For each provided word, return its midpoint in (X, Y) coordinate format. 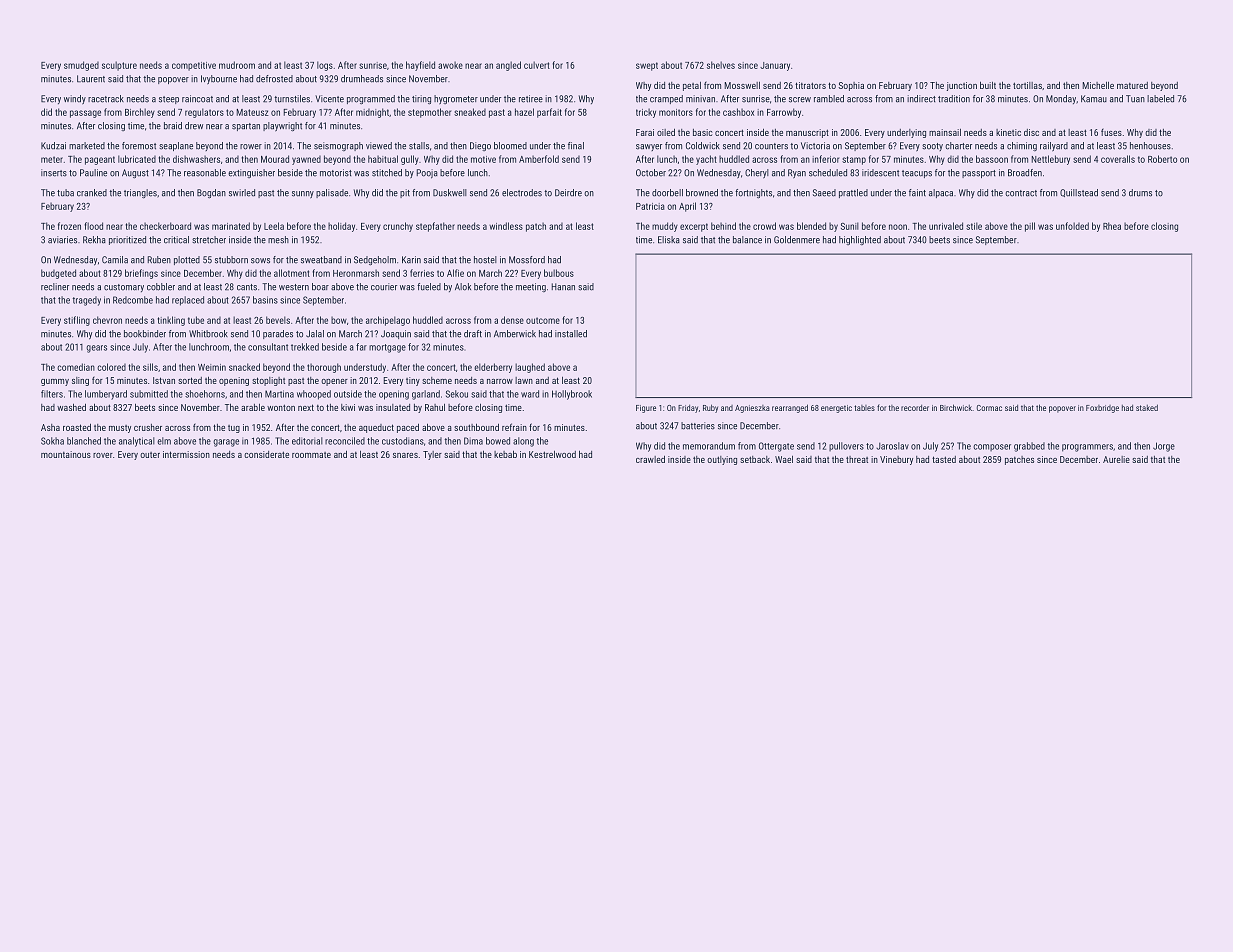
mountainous (66, 454)
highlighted (860, 240)
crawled (650, 459)
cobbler (161, 287)
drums (1140, 193)
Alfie (455, 273)
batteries (698, 426)
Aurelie (1116, 459)
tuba (65, 193)
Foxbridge (1102, 409)
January (775, 66)
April (687, 207)
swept (647, 66)
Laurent (91, 79)
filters (52, 394)
